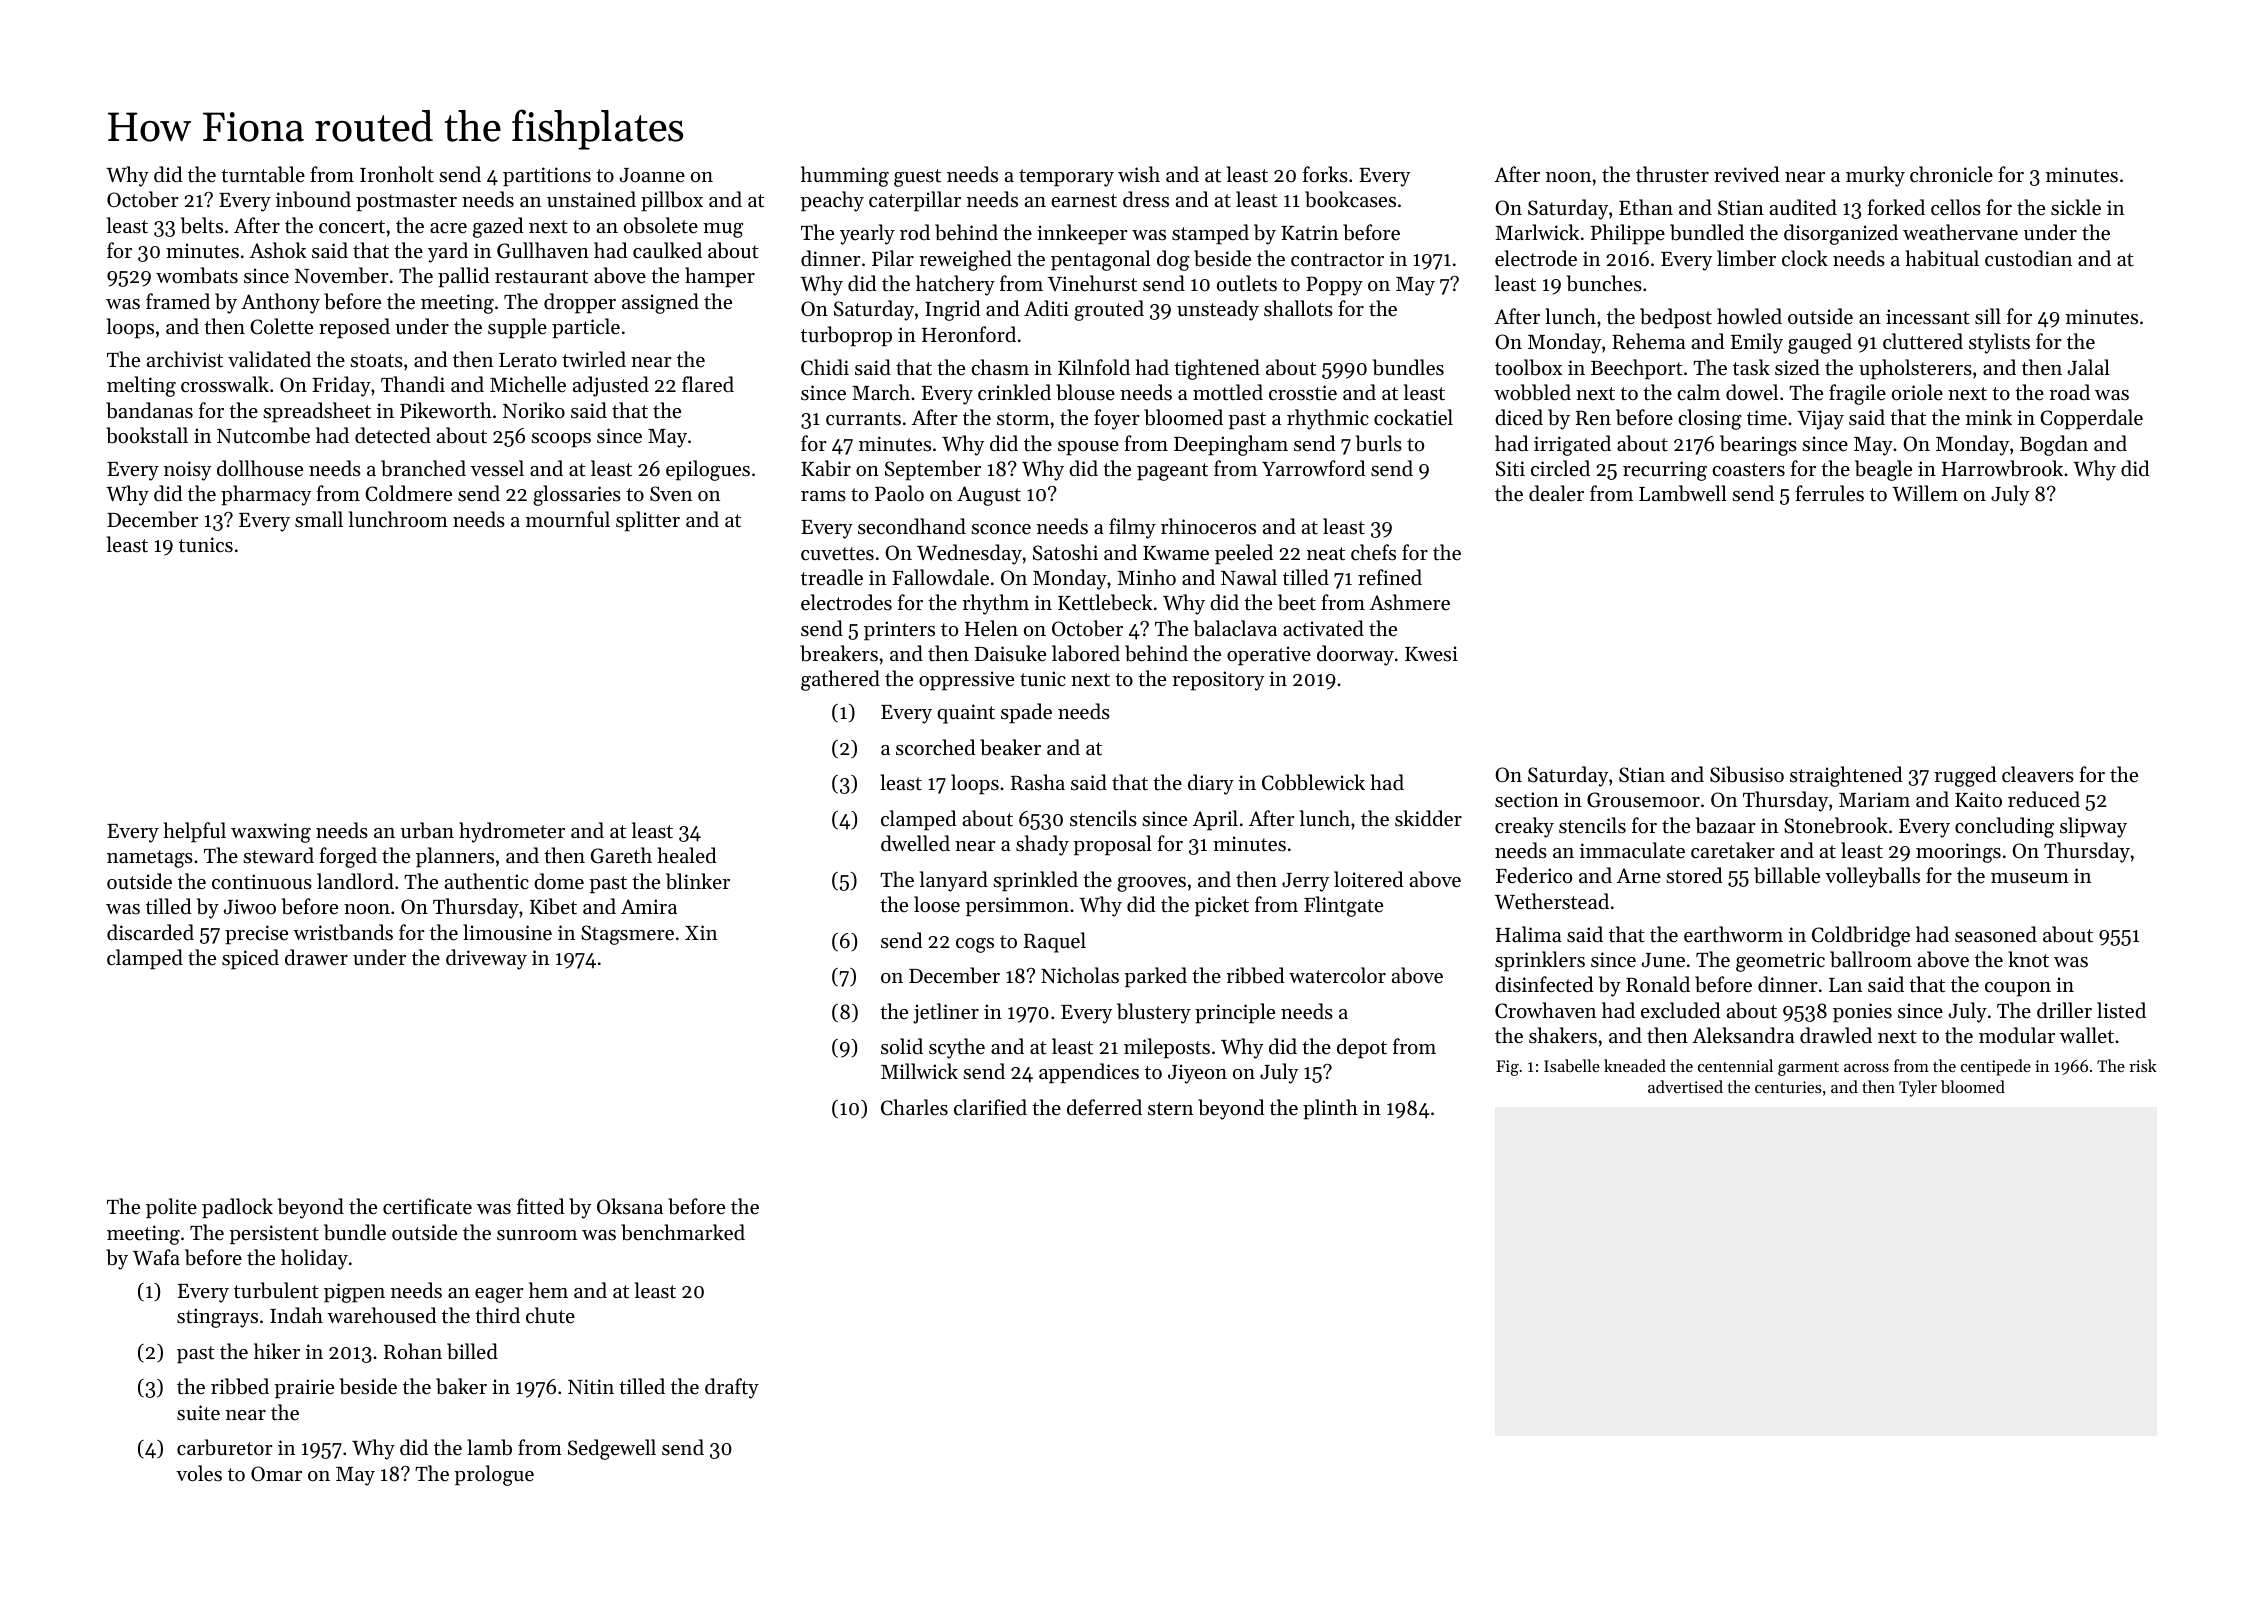  Describe the element at coordinates (917, 178) in the document. I see `guest` at that location.
